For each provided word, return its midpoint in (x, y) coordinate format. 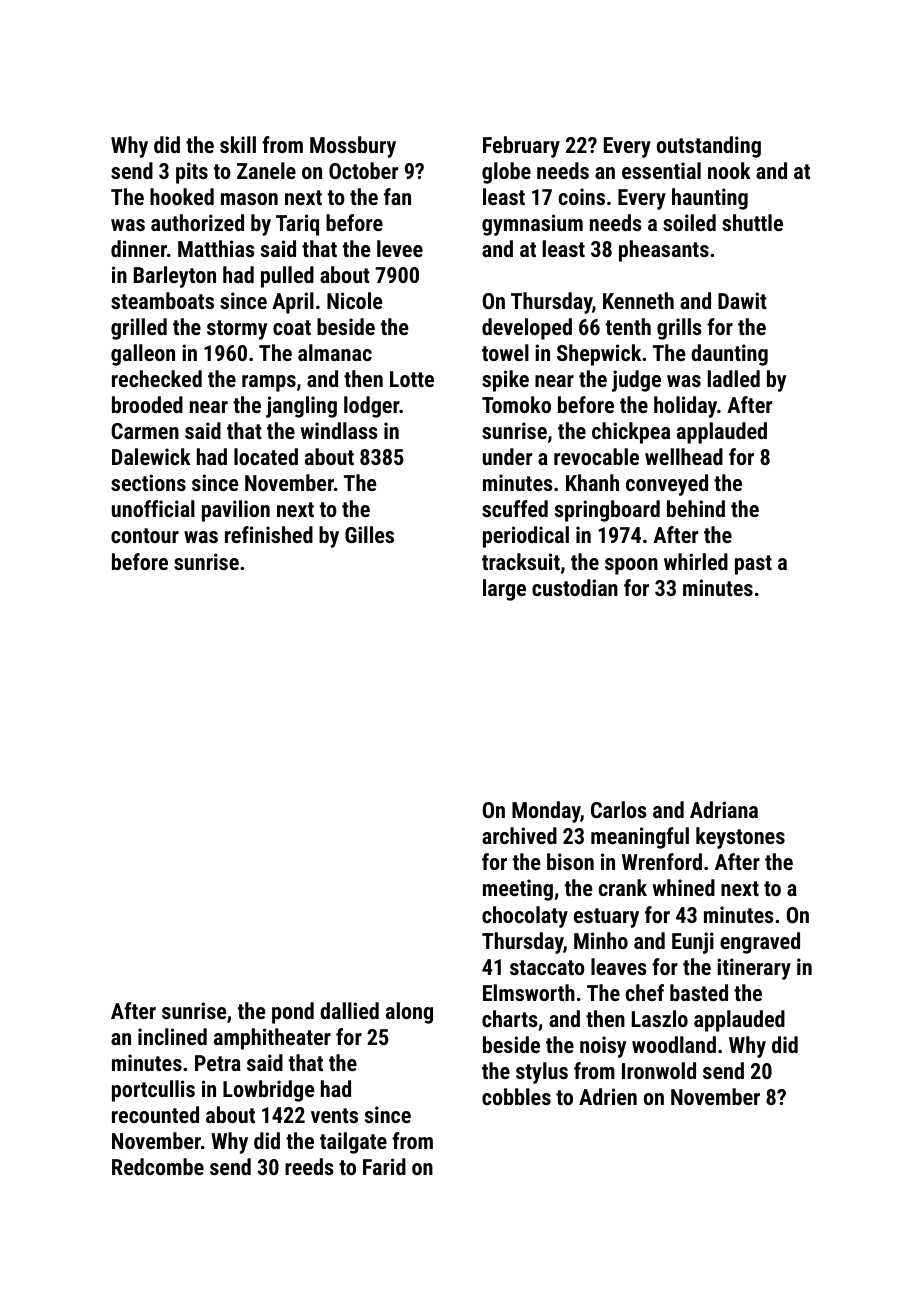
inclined (172, 1036)
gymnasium (532, 225)
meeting (518, 890)
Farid (384, 1166)
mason (249, 199)
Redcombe (158, 1166)
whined (684, 887)
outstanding (709, 147)
